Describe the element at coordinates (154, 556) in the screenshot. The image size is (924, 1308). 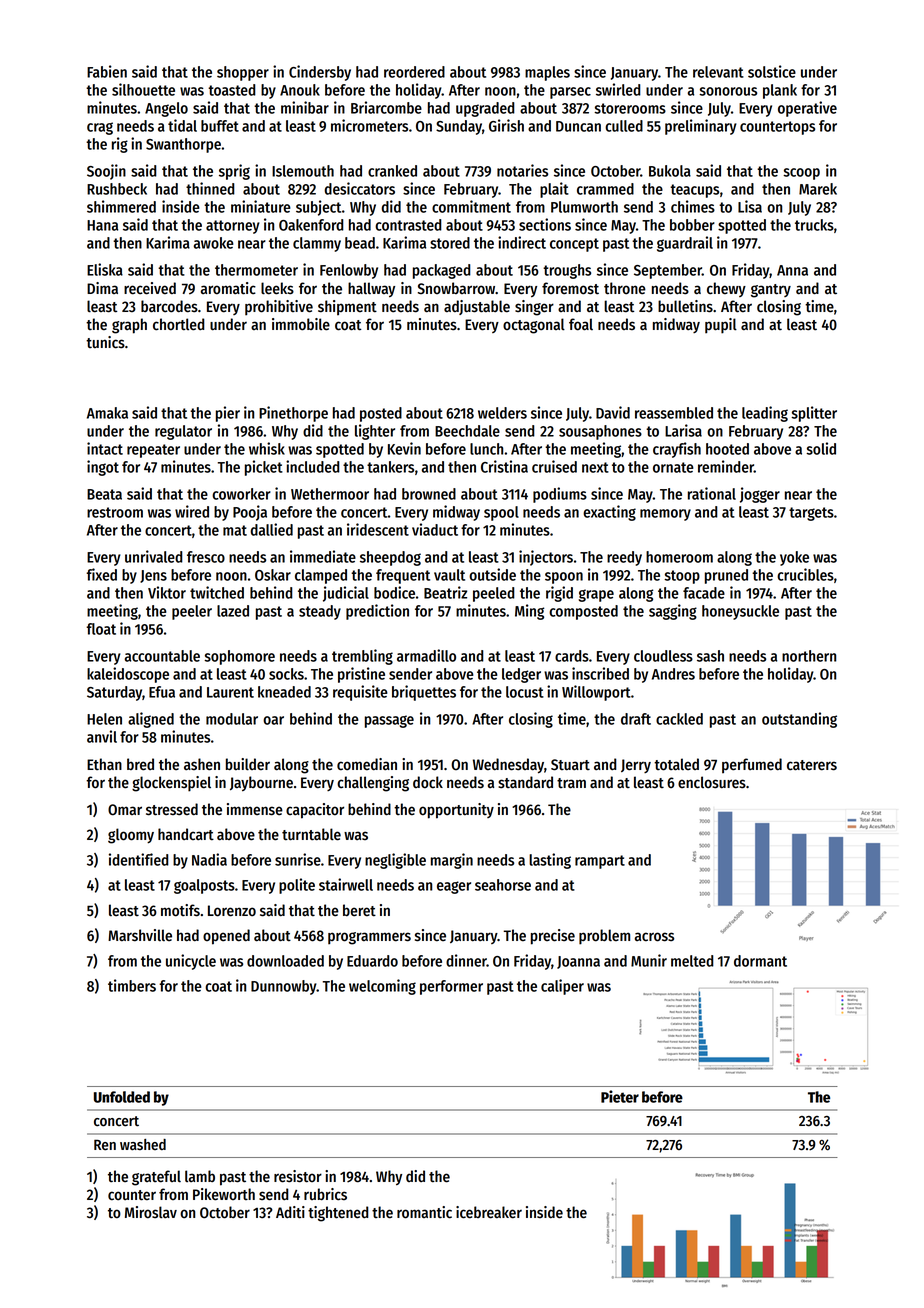
I see `unrivaled` at that location.
